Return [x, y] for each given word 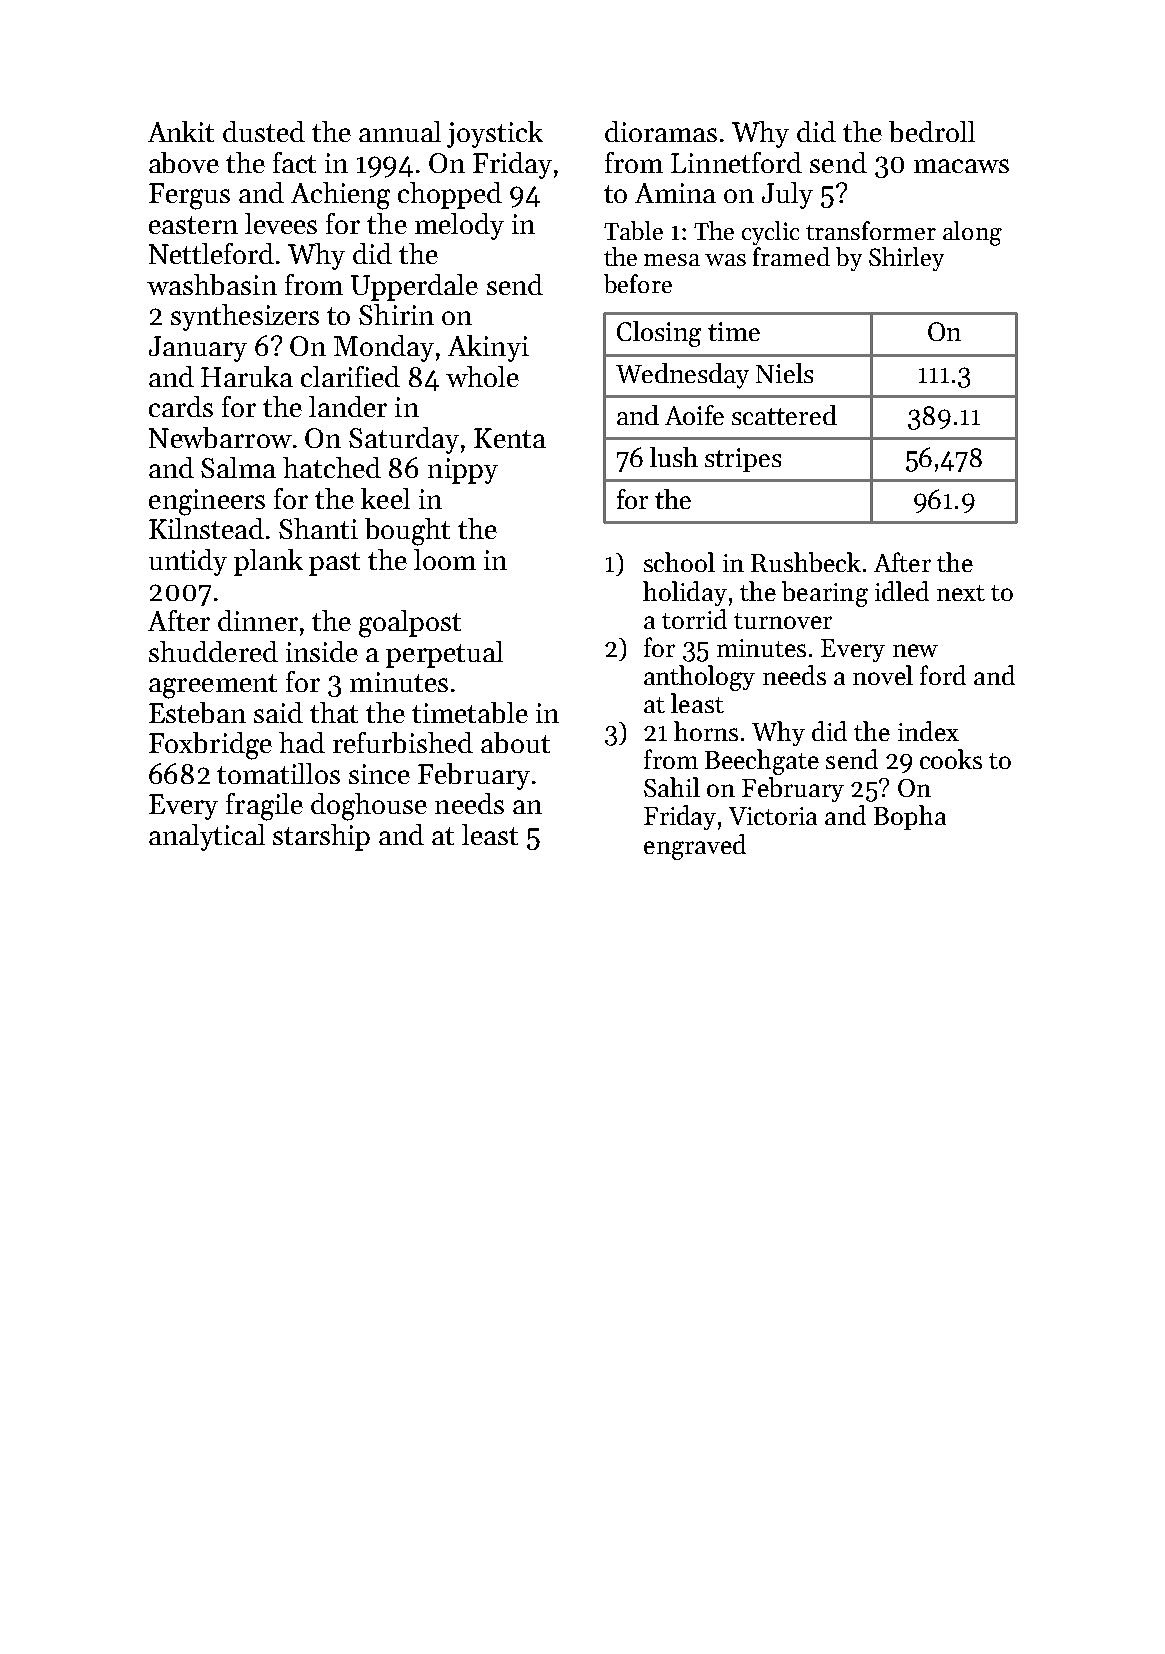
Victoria [773, 816]
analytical [207, 837]
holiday [685, 593]
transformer [871, 230]
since [379, 774]
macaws [961, 166]
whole [482, 376]
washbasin [212, 284]
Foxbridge [210, 746]
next [961, 593]
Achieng [340, 196]
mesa [672, 260]
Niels [784, 373]
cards [181, 406]
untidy [188, 562]
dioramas [661, 131]
